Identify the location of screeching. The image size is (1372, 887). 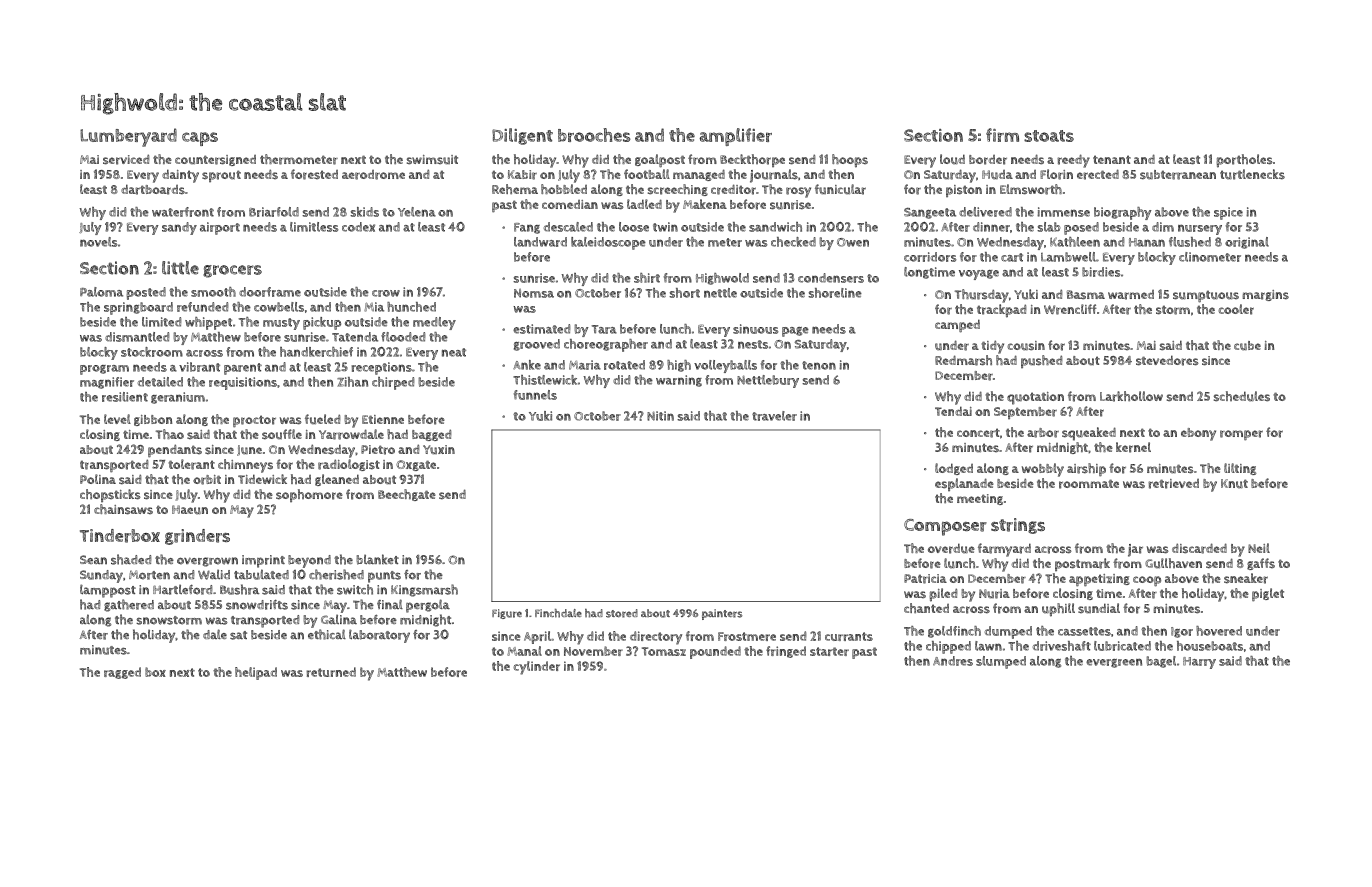
(678, 190).
